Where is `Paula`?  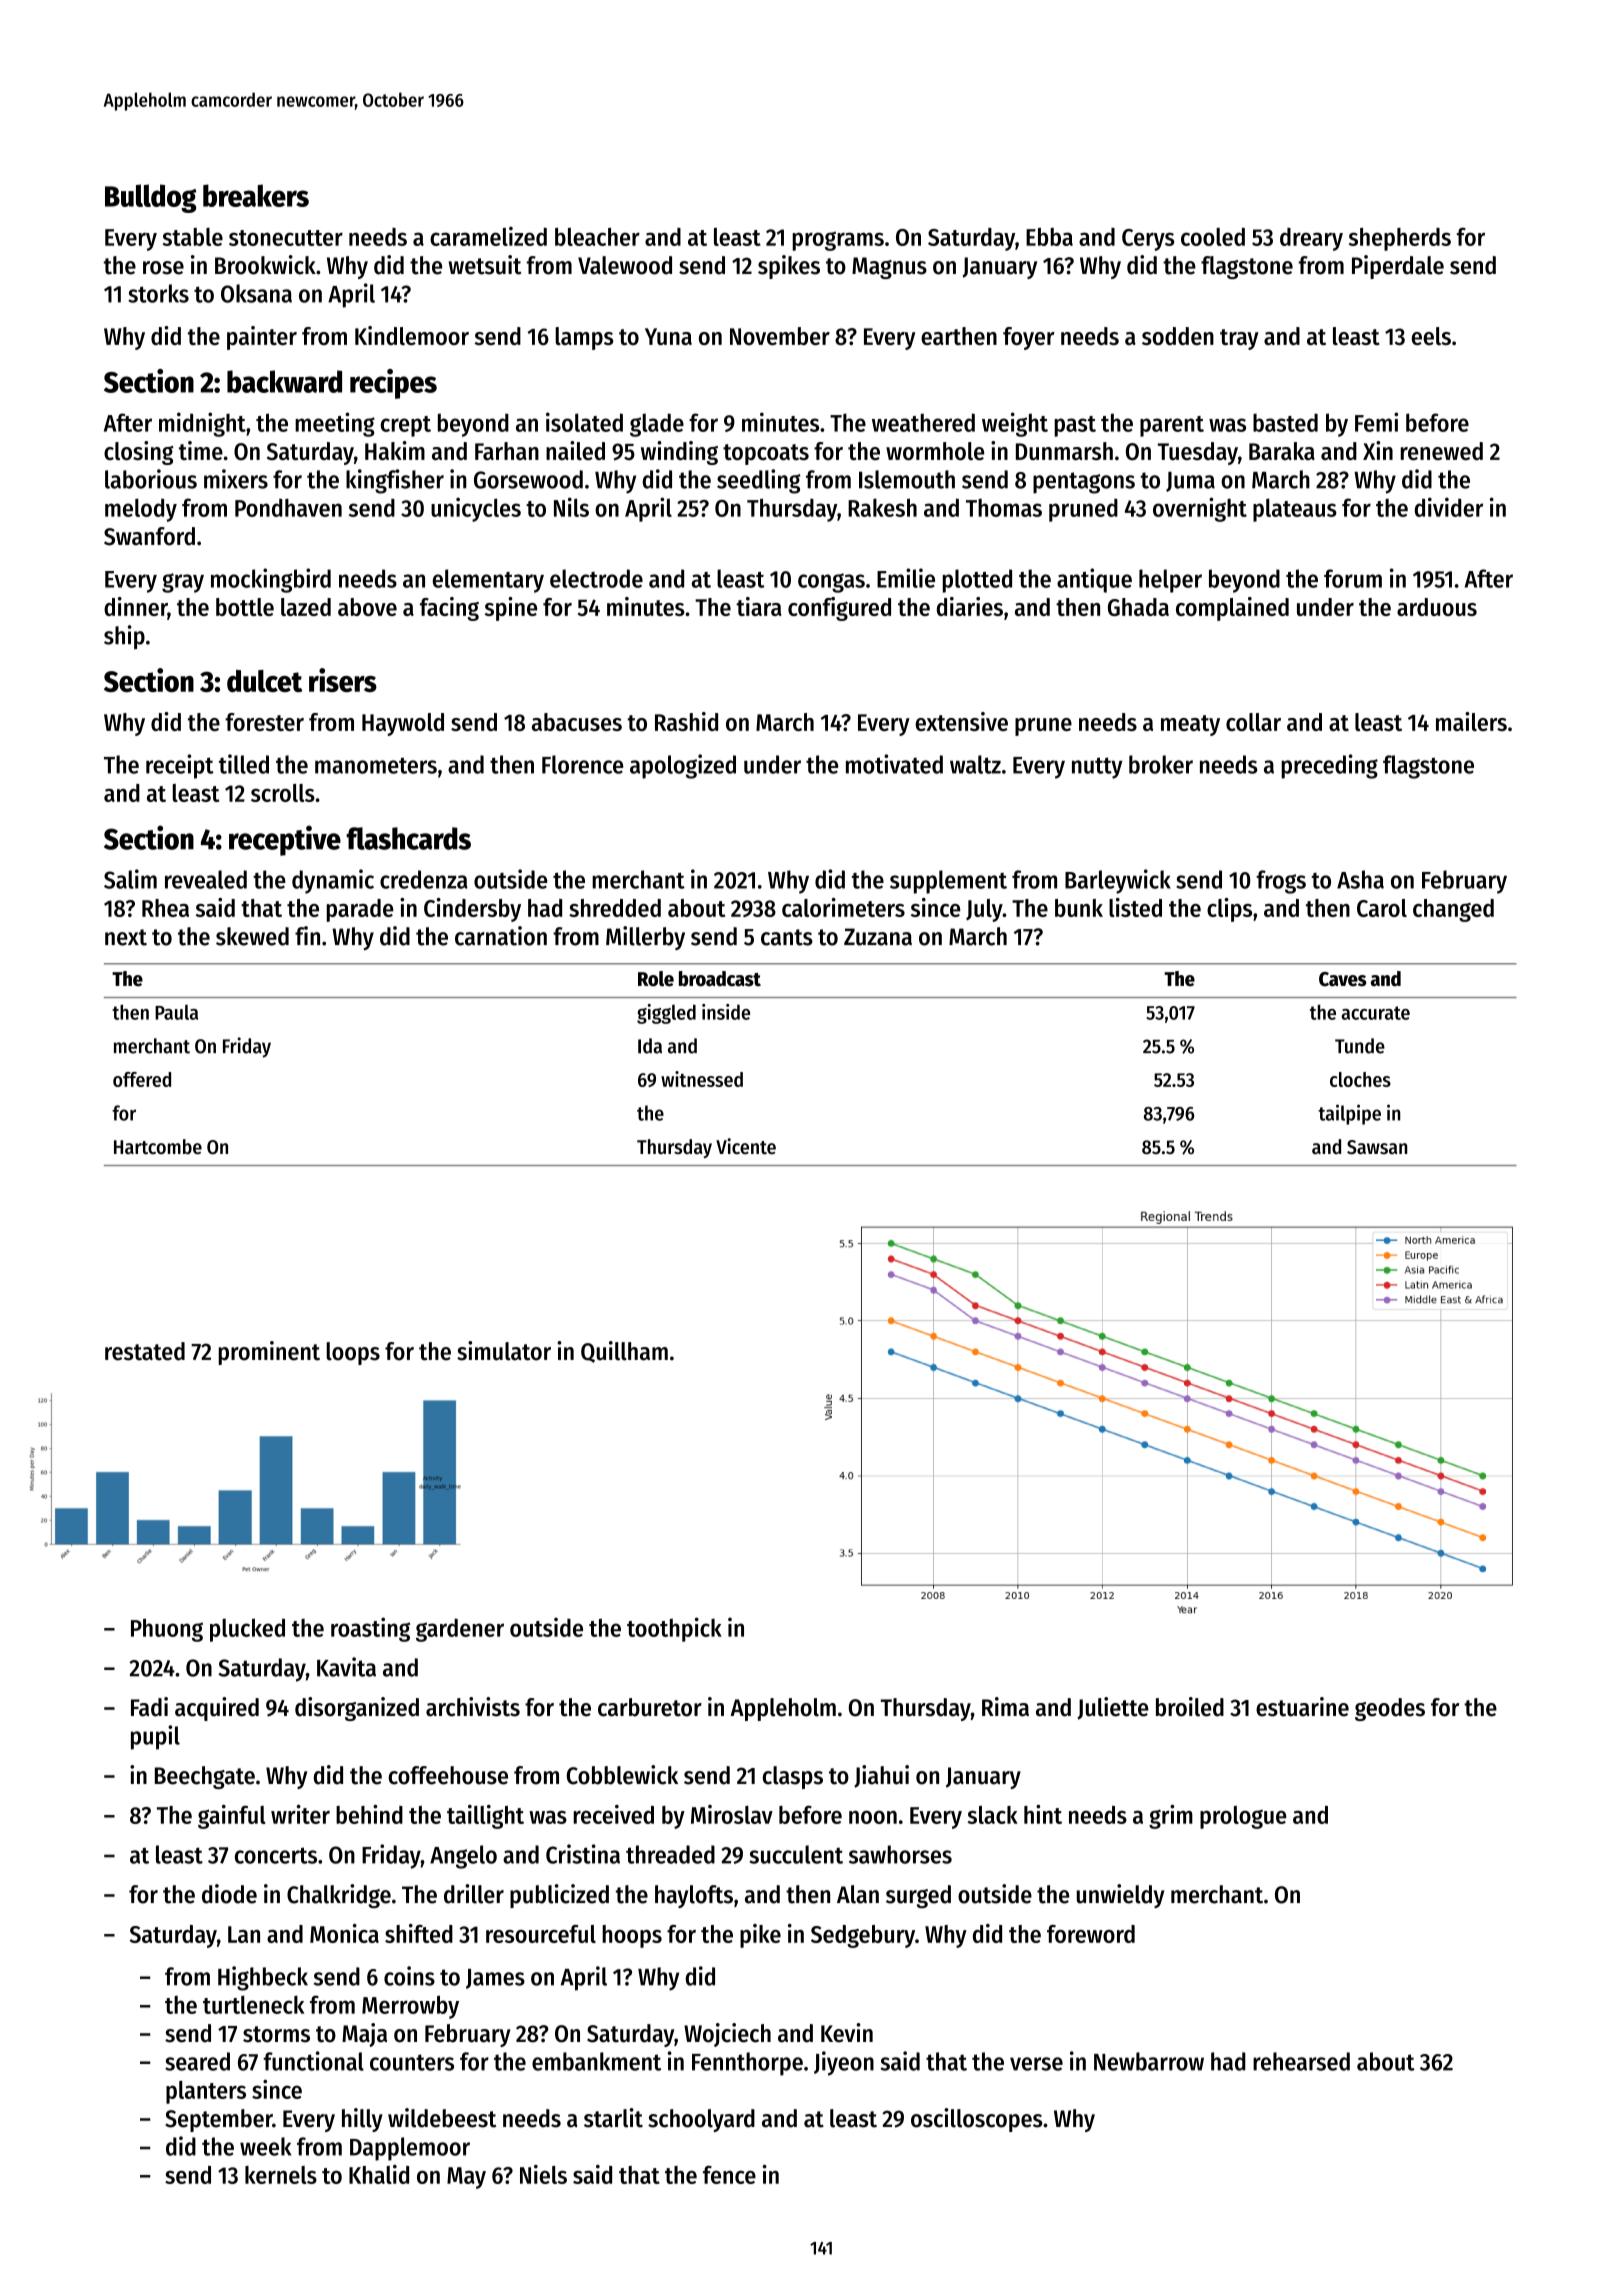 Paula is located at coordinates (176, 1012).
